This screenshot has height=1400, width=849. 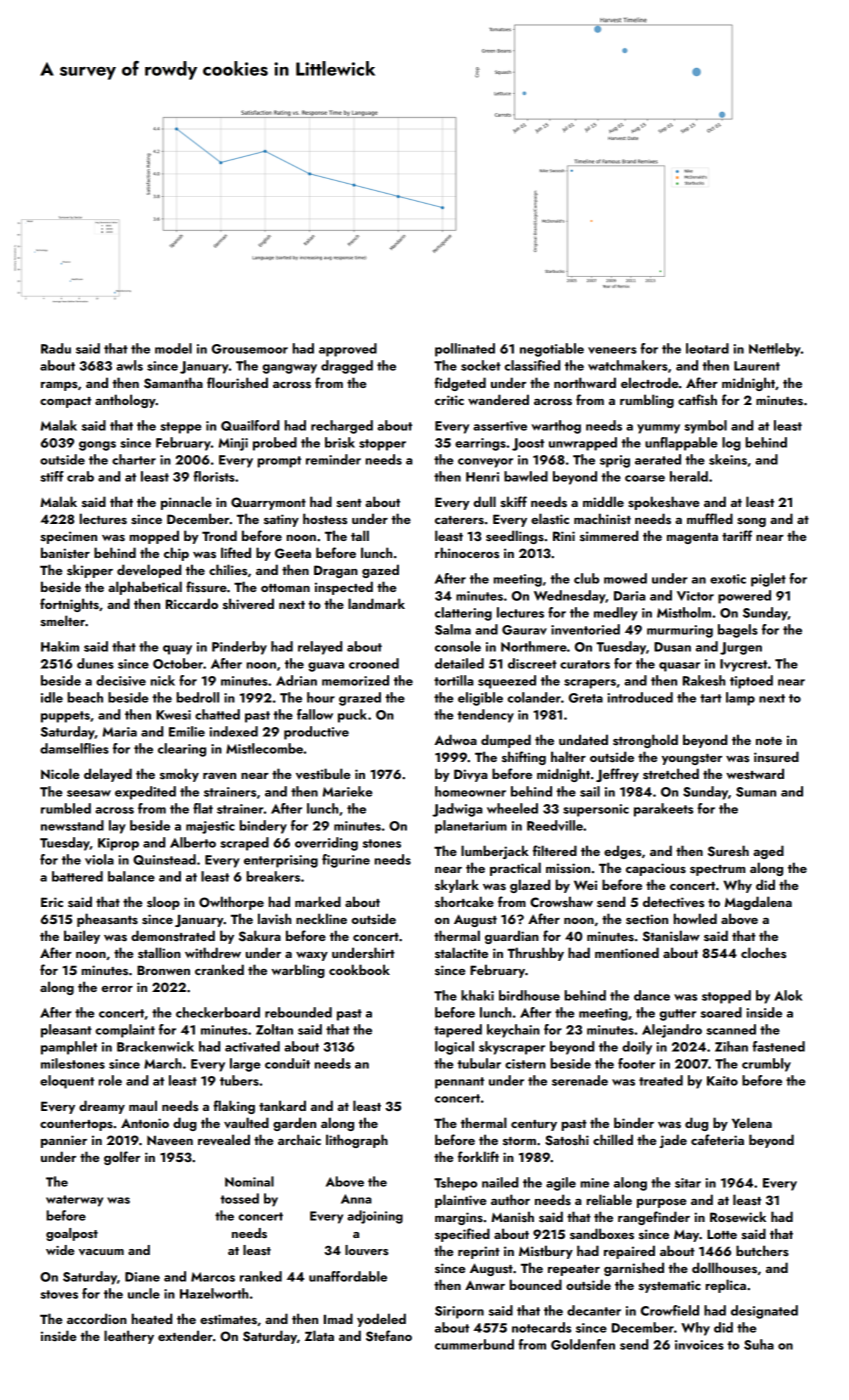 What do you see at coordinates (645, 478) in the screenshot?
I see `coarse` at bounding box center [645, 478].
